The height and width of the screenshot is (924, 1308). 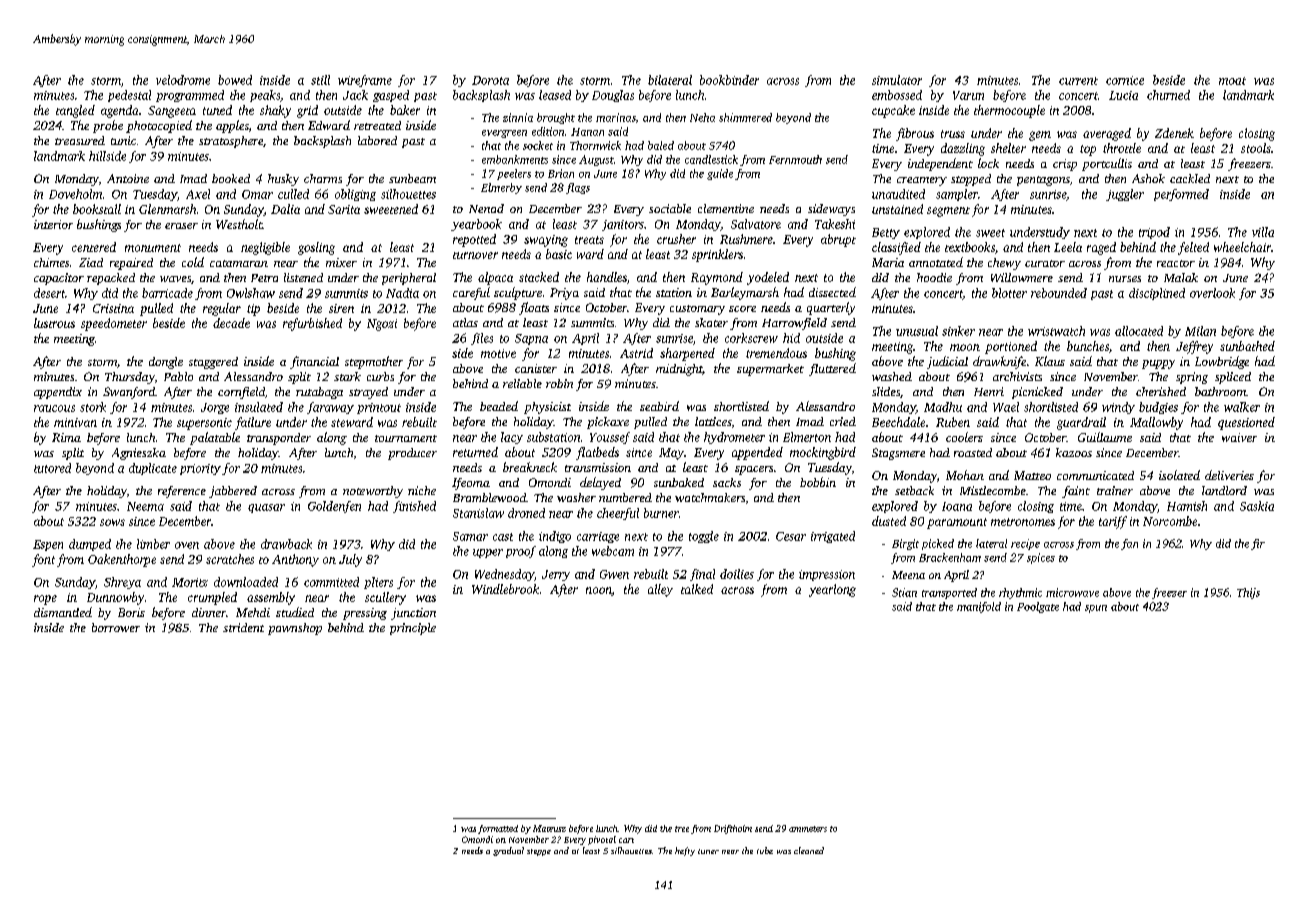 I want to click on Elmerby, so click(x=501, y=188).
